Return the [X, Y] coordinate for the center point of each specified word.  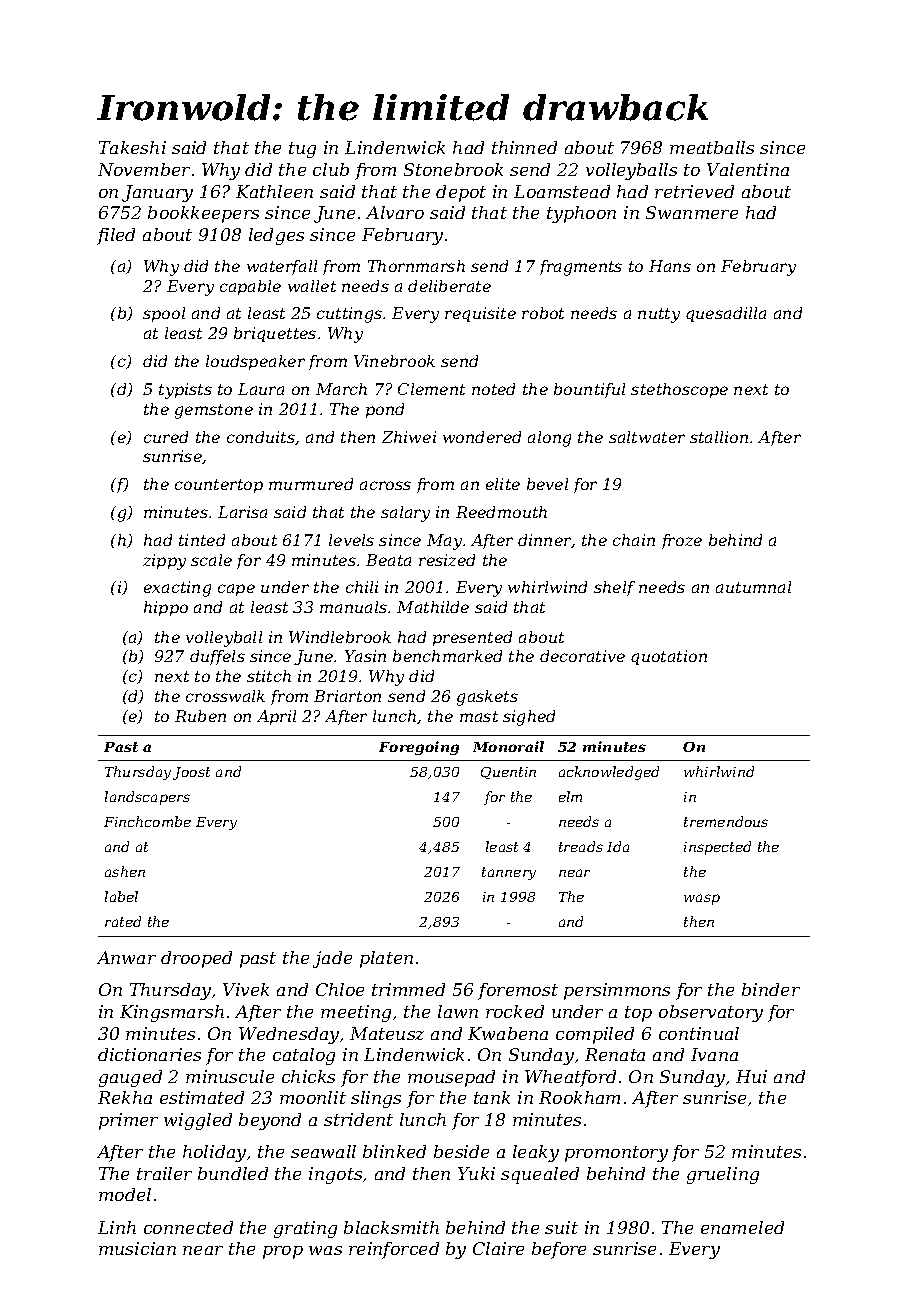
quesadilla [726, 314]
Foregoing [419, 748]
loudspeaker [255, 362]
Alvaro [395, 212]
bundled [233, 1173]
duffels [217, 657]
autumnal [753, 587]
